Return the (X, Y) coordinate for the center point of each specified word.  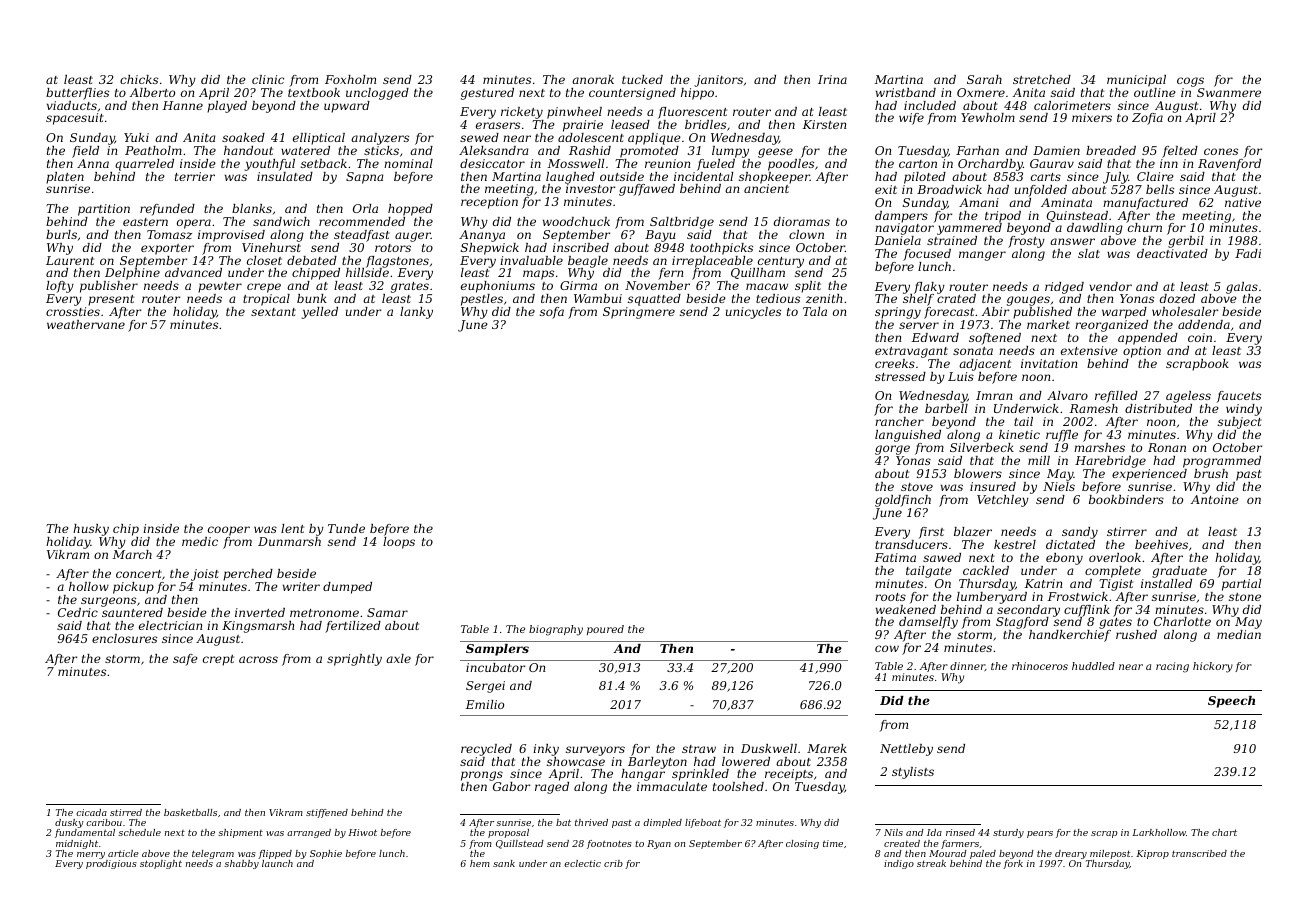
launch (277, 863)
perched (248, 575)
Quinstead (1077, 216)
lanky (416, 313)
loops (399, 543)
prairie (583, 126)
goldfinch (903, 501)
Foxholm (350, 79)
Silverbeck (982, 447)
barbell (946, 408)
